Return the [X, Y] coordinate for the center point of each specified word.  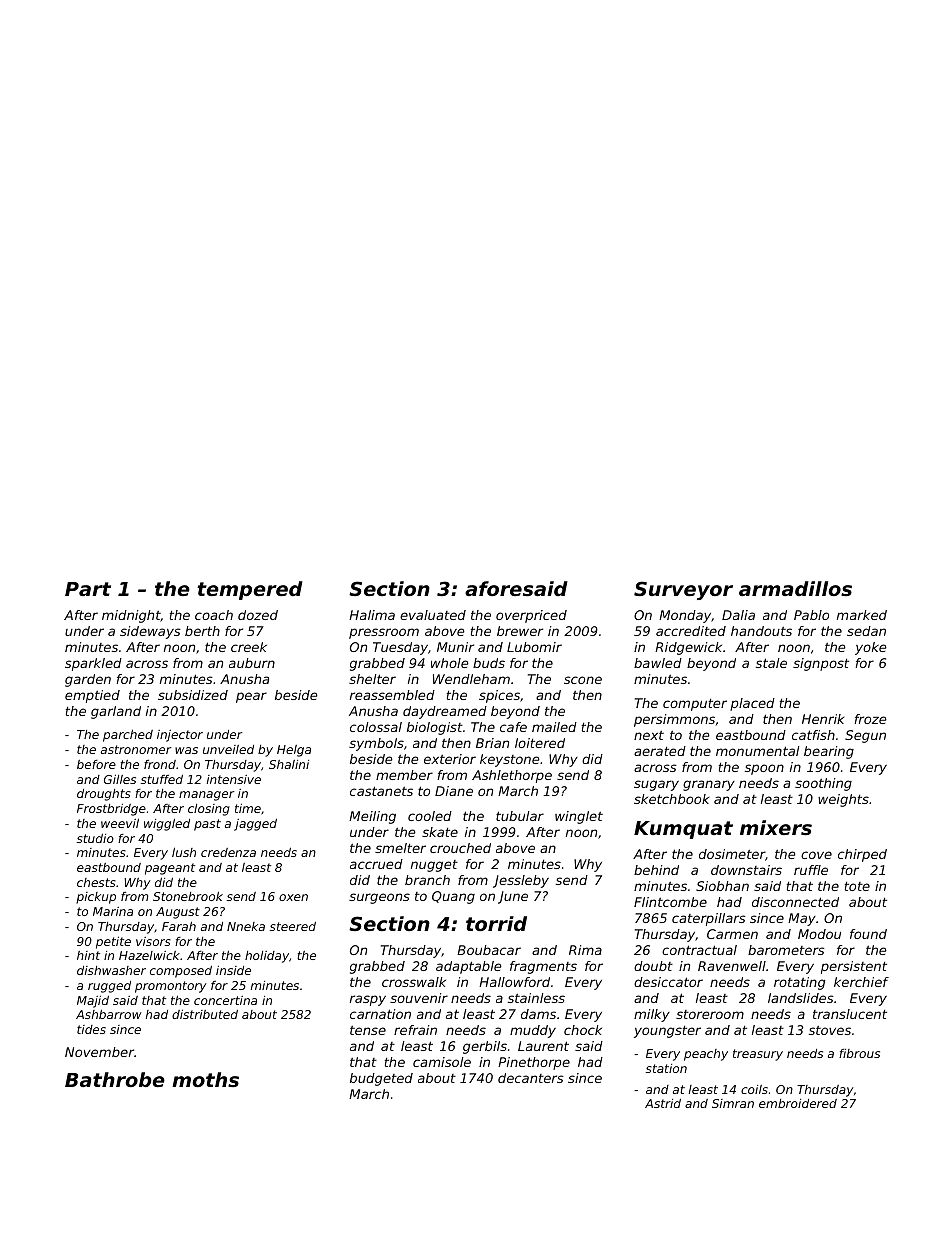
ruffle [811, 870]
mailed [554, 727]
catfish [813, 735]
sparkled [93, 664]
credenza [228, 852]
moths [205, 1079]
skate [440, 832]
